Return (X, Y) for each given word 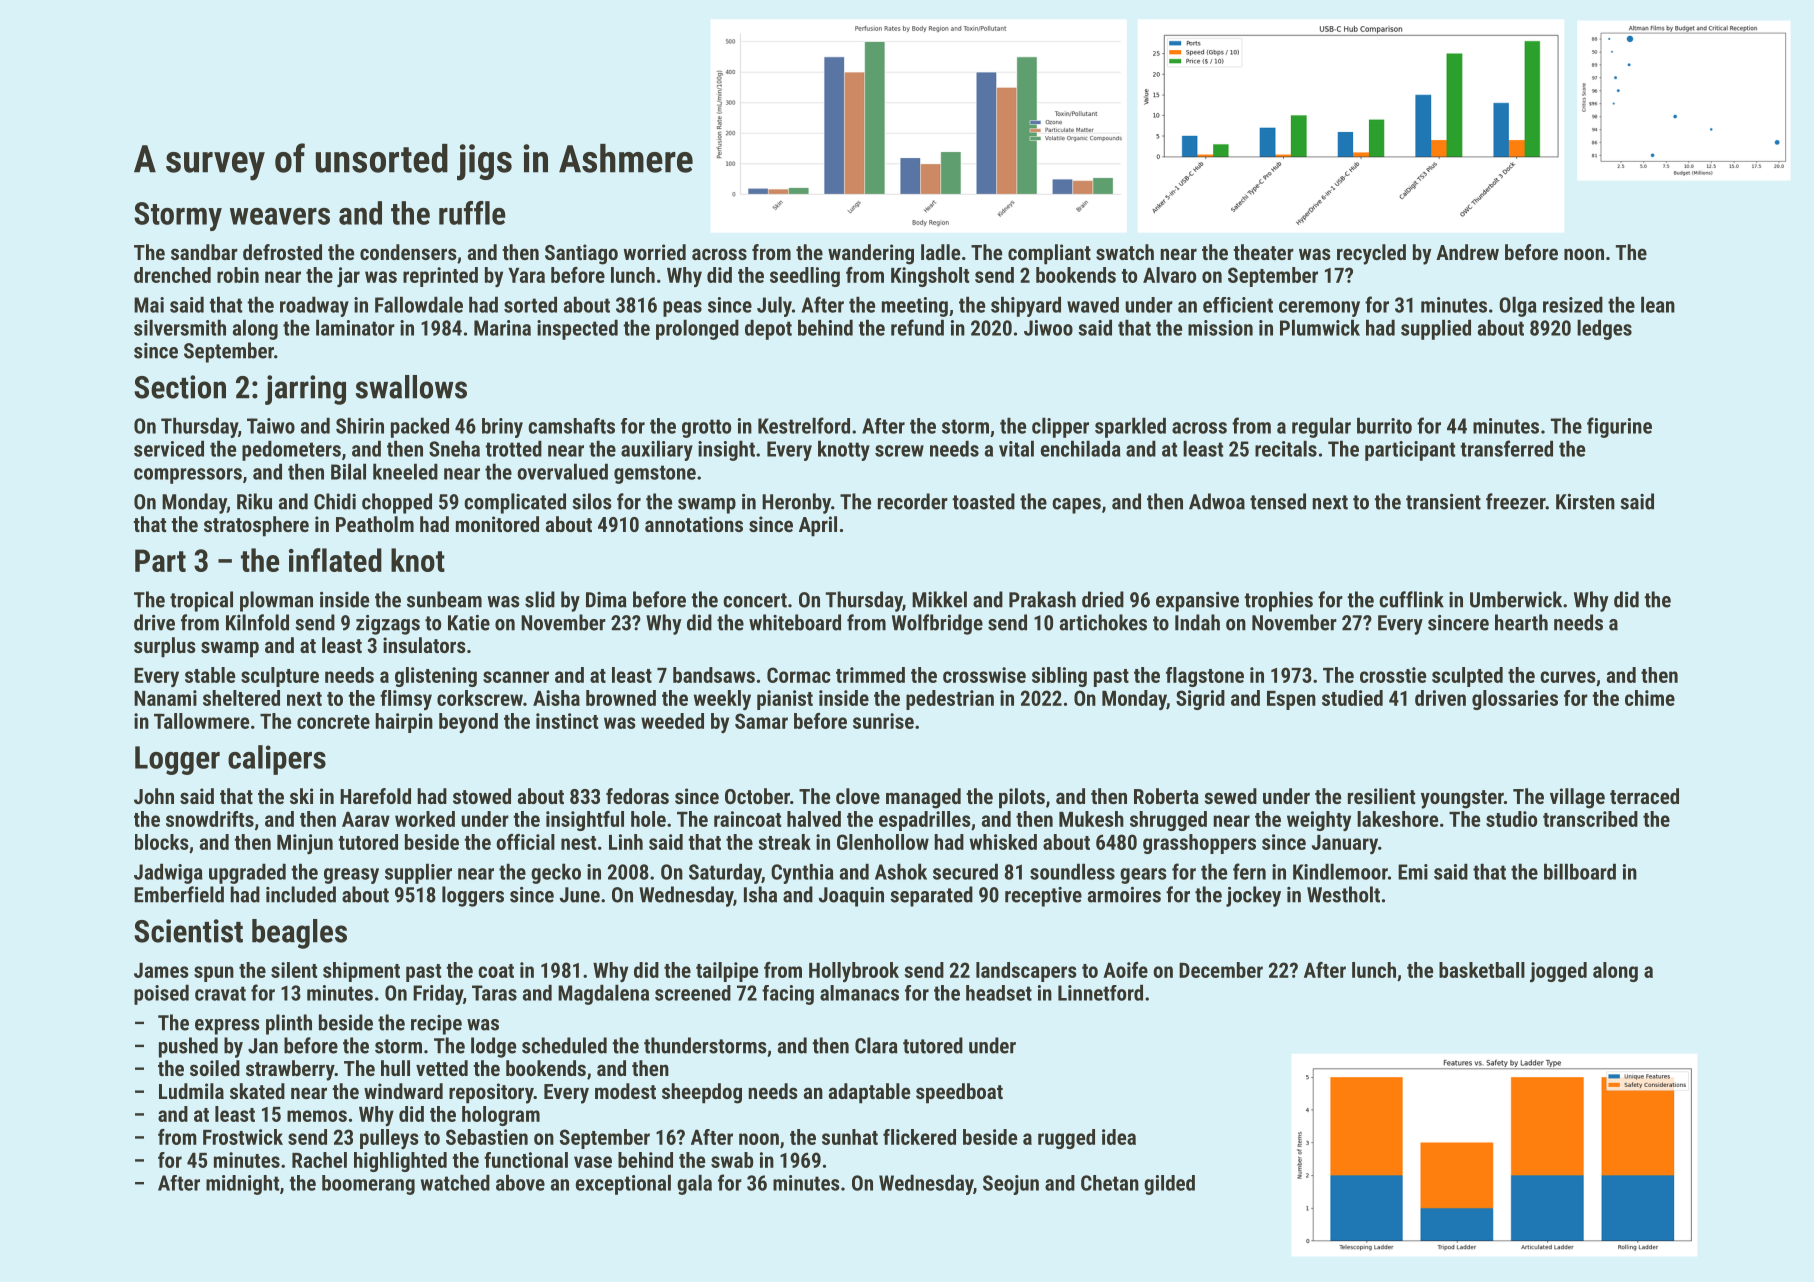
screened (693, 993)
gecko (556, 873)
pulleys (389, 1139)
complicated (515, 503)
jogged (1558, 972)
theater (1263, 252)
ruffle (472, 213)
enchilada (1080, 448)
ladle (940, 252)
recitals (1286, 448)
